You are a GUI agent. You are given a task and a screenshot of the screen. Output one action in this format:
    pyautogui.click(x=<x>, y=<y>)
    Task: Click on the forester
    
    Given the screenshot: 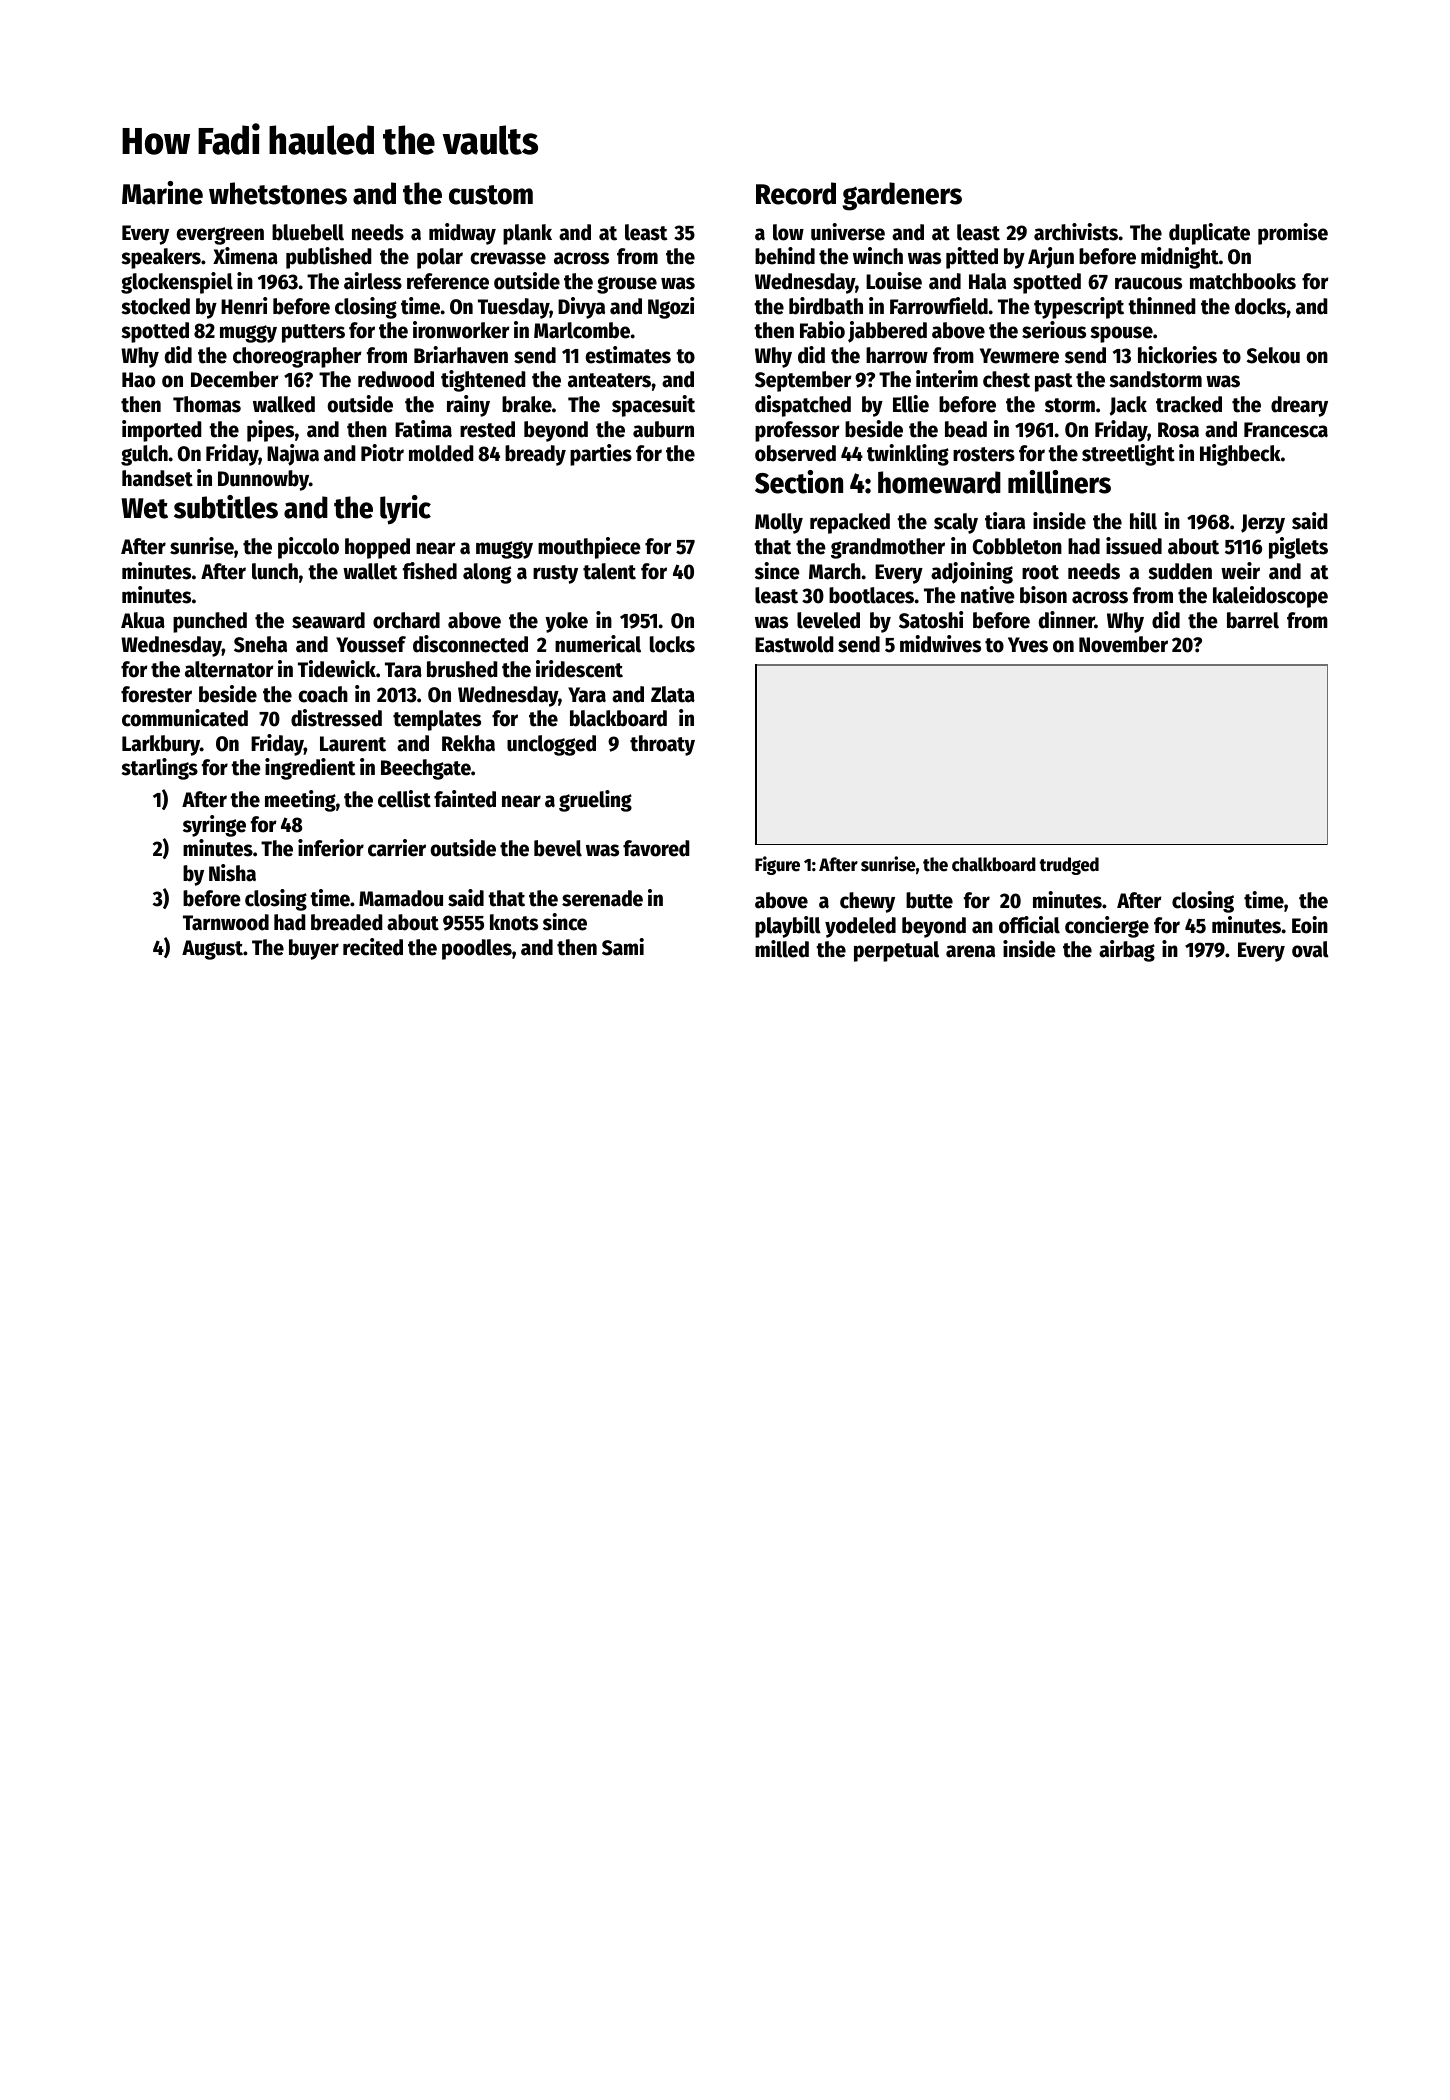 What is the action you would take?
    pyautogui.click(x=156, y=694)
